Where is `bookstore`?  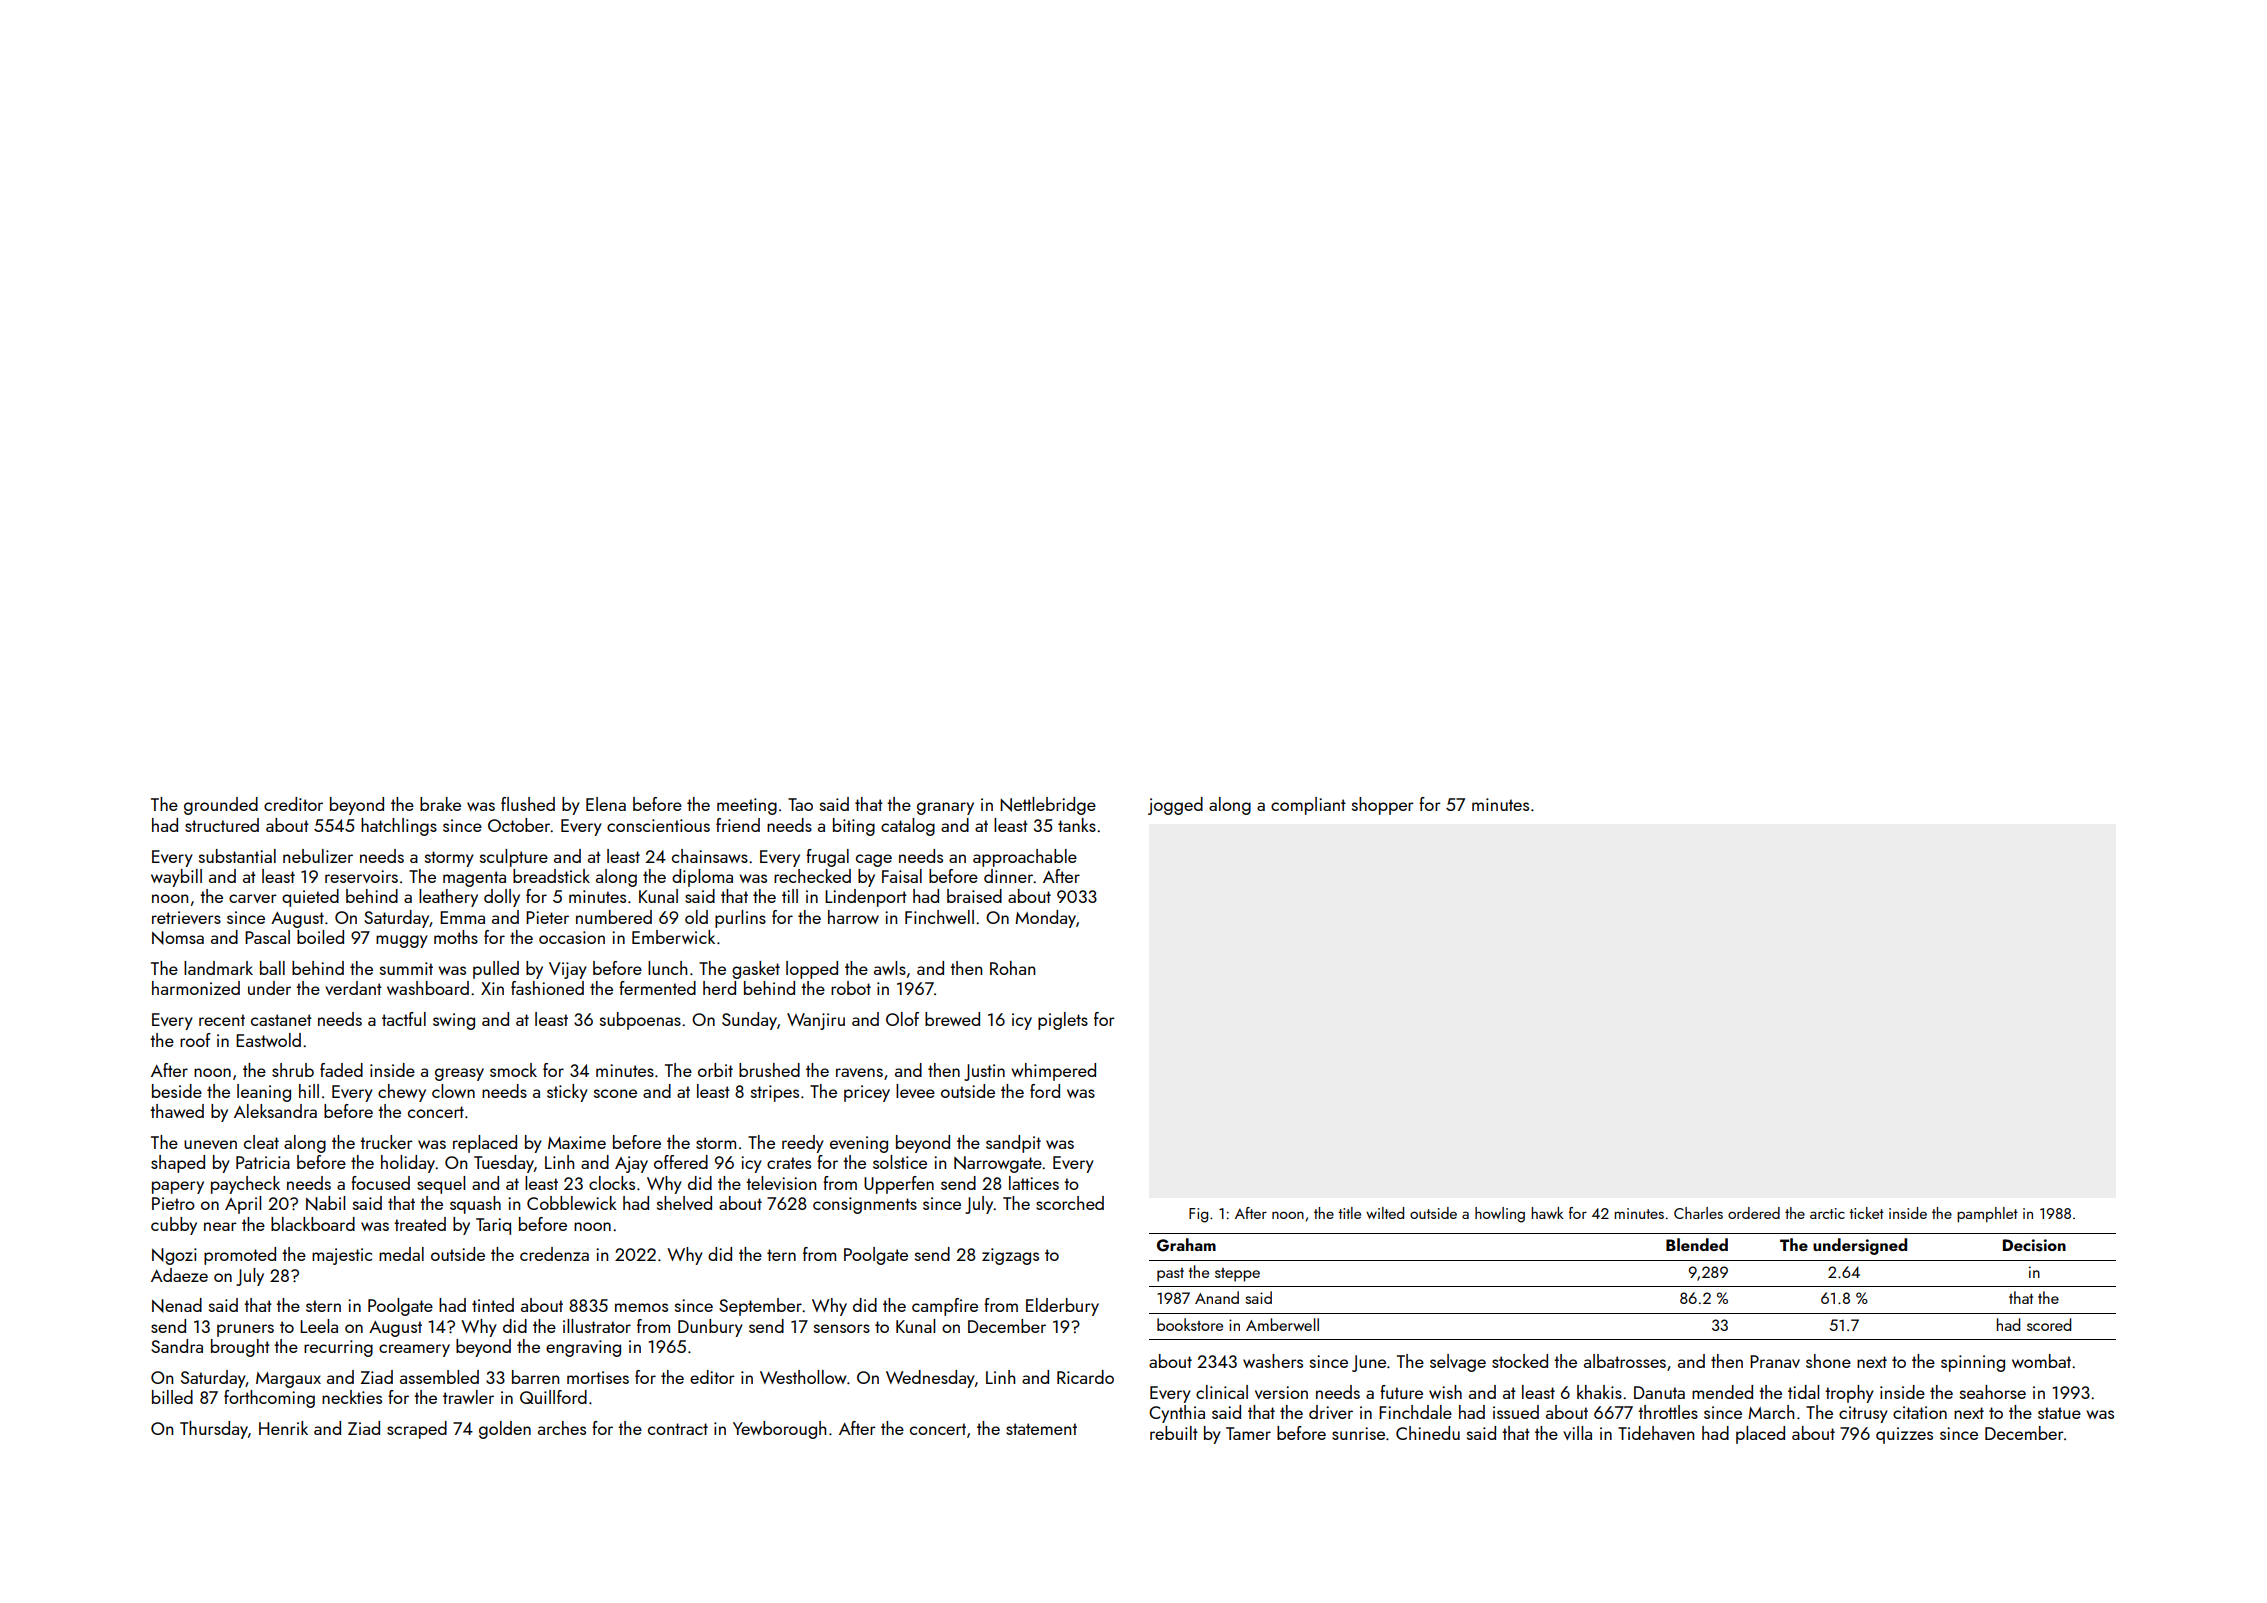 bookstore is located at coordinates (1190, 1324).
